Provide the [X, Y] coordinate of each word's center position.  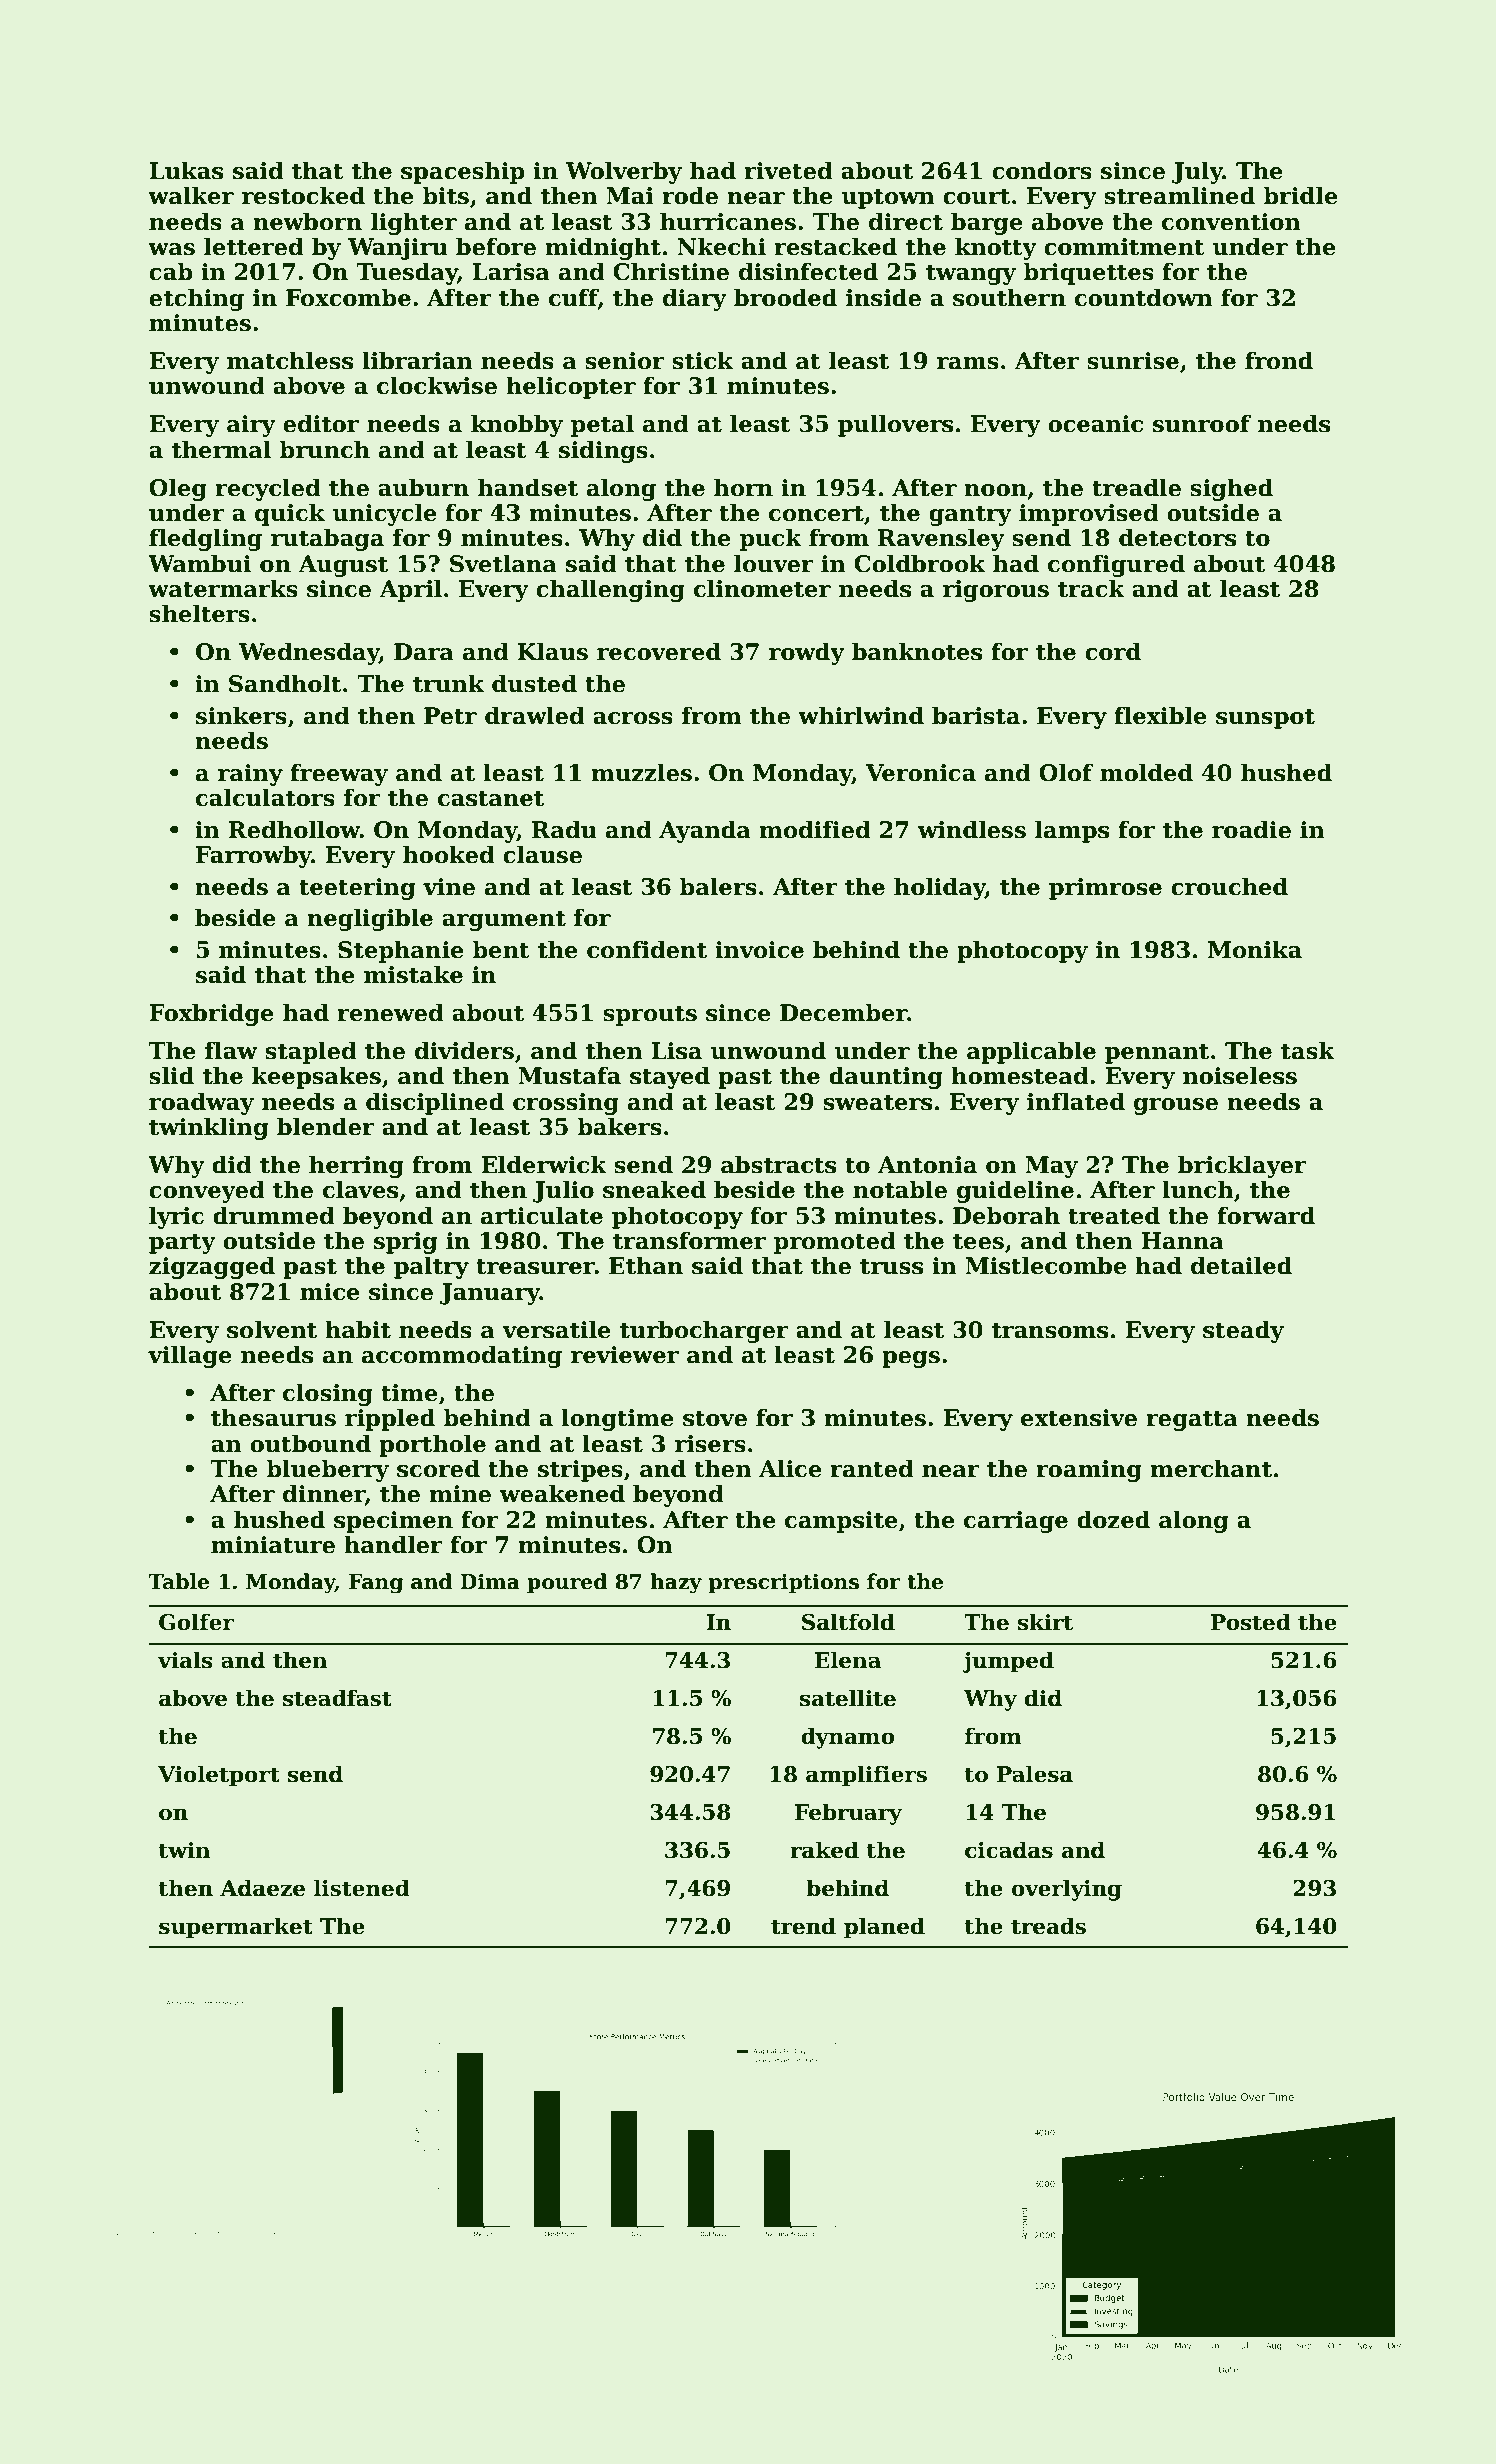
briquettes [1089, 273]
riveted [788, 170]
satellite [848, 1698]
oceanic [1095, 424]
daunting [886, 1077]
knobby [517, 425]
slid [171, 1075]
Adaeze [262, 1888]
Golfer [196, 1622]
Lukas [186, 170]
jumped [1008, 1662]
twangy [971, 275]
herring [356, 1166]
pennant [1157, 1054]
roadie [1251, 829]
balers [718, 886]
